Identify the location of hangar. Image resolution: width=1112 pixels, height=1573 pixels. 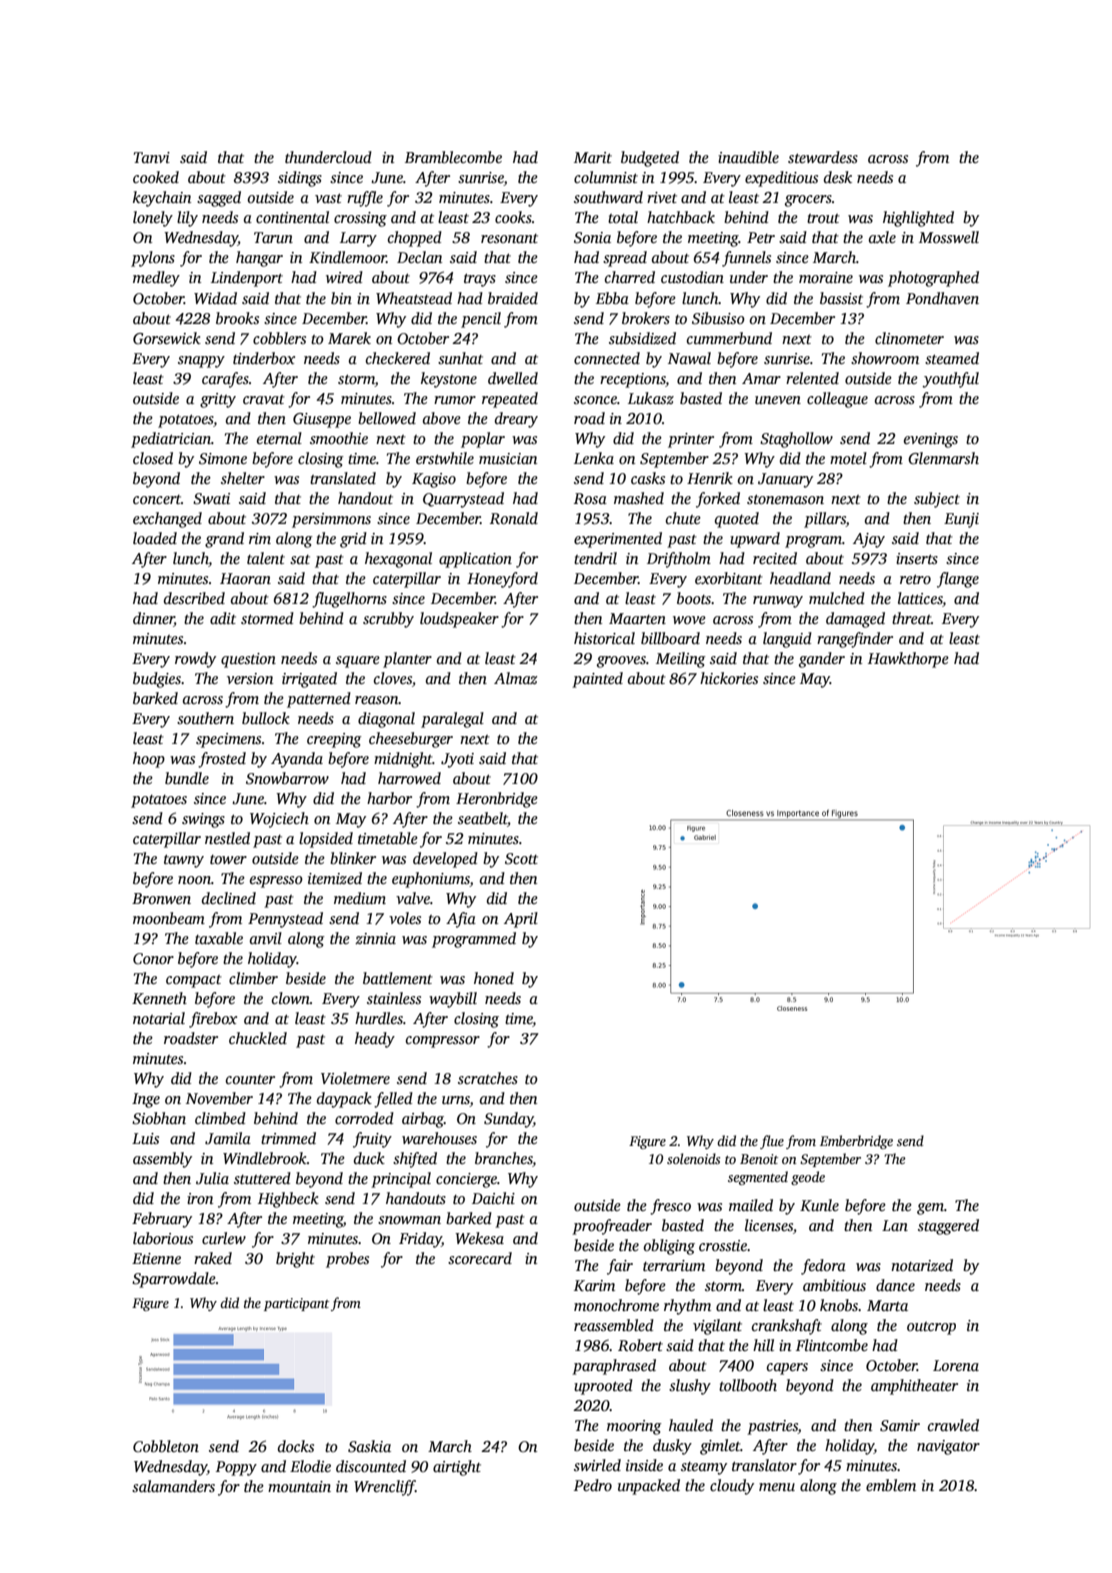
(259, 259).
